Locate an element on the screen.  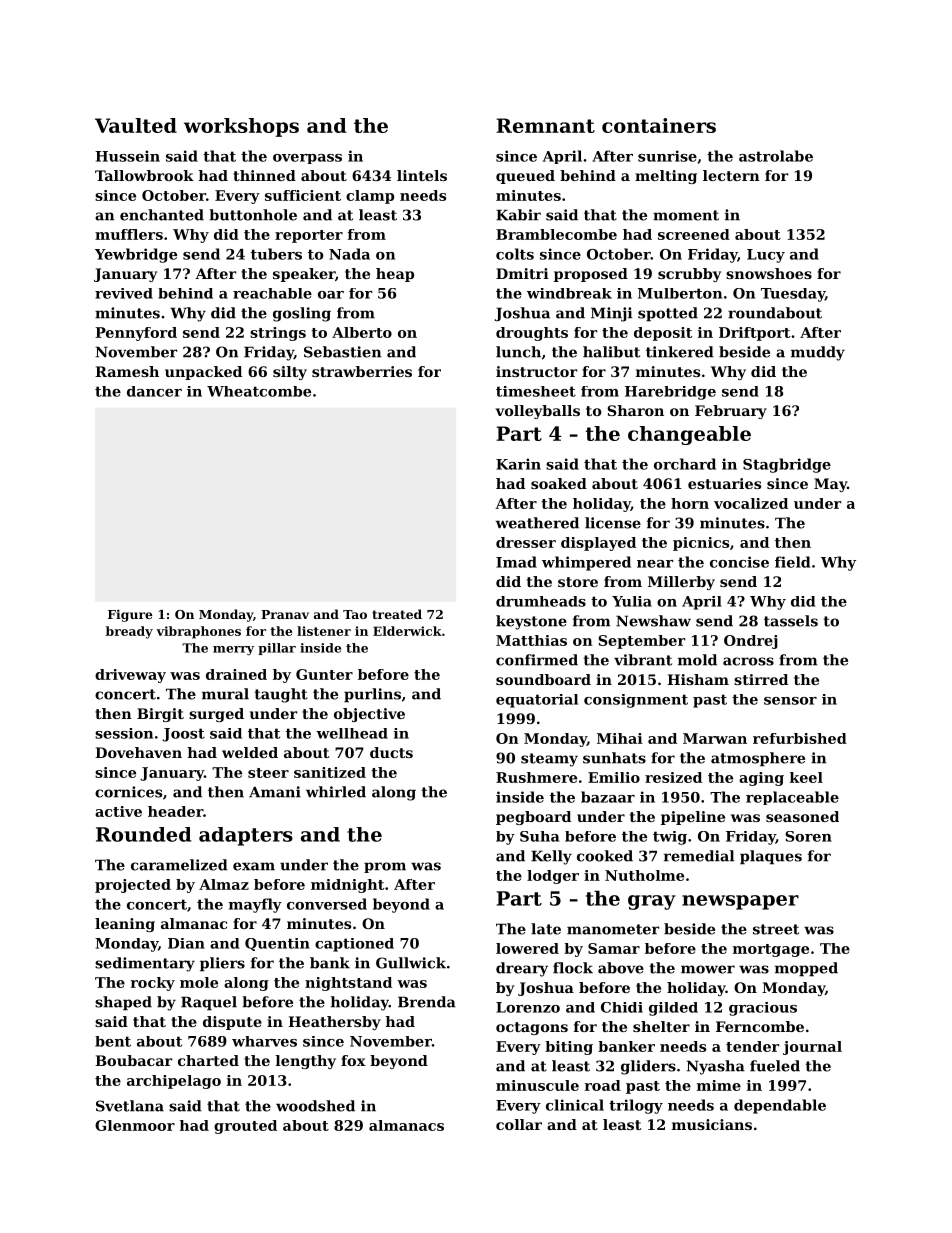
containers is located at coordinates (659, 125).
